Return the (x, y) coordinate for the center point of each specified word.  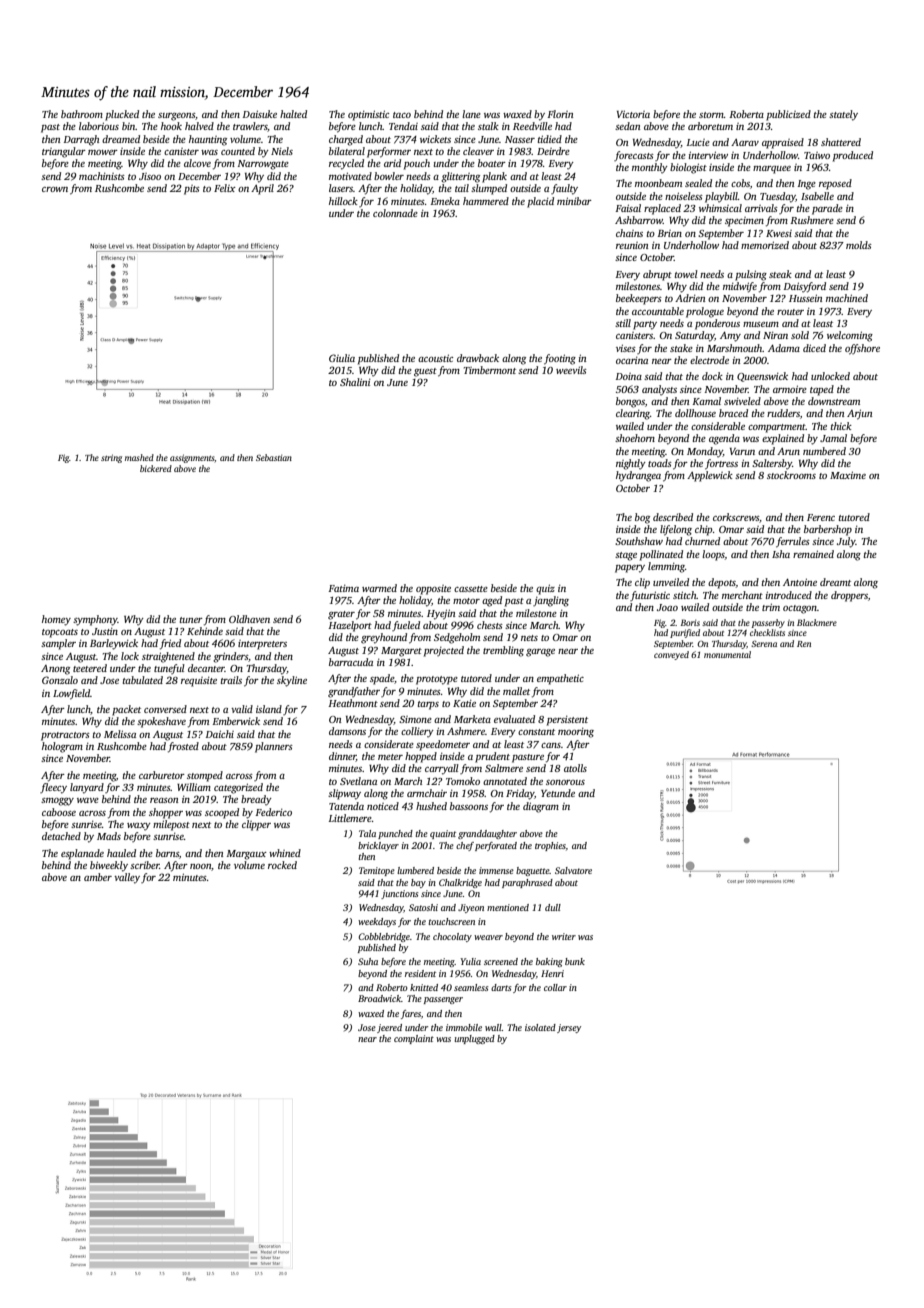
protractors (65, 736)
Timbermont (490, 370)
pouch (417, 164)
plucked (122, 115)
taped (822, 390)
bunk (575, 961)
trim (771, 607)
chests (490, 625)
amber (98, 877)
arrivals (761, 208)
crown (55, 189)
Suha (368, 961)
